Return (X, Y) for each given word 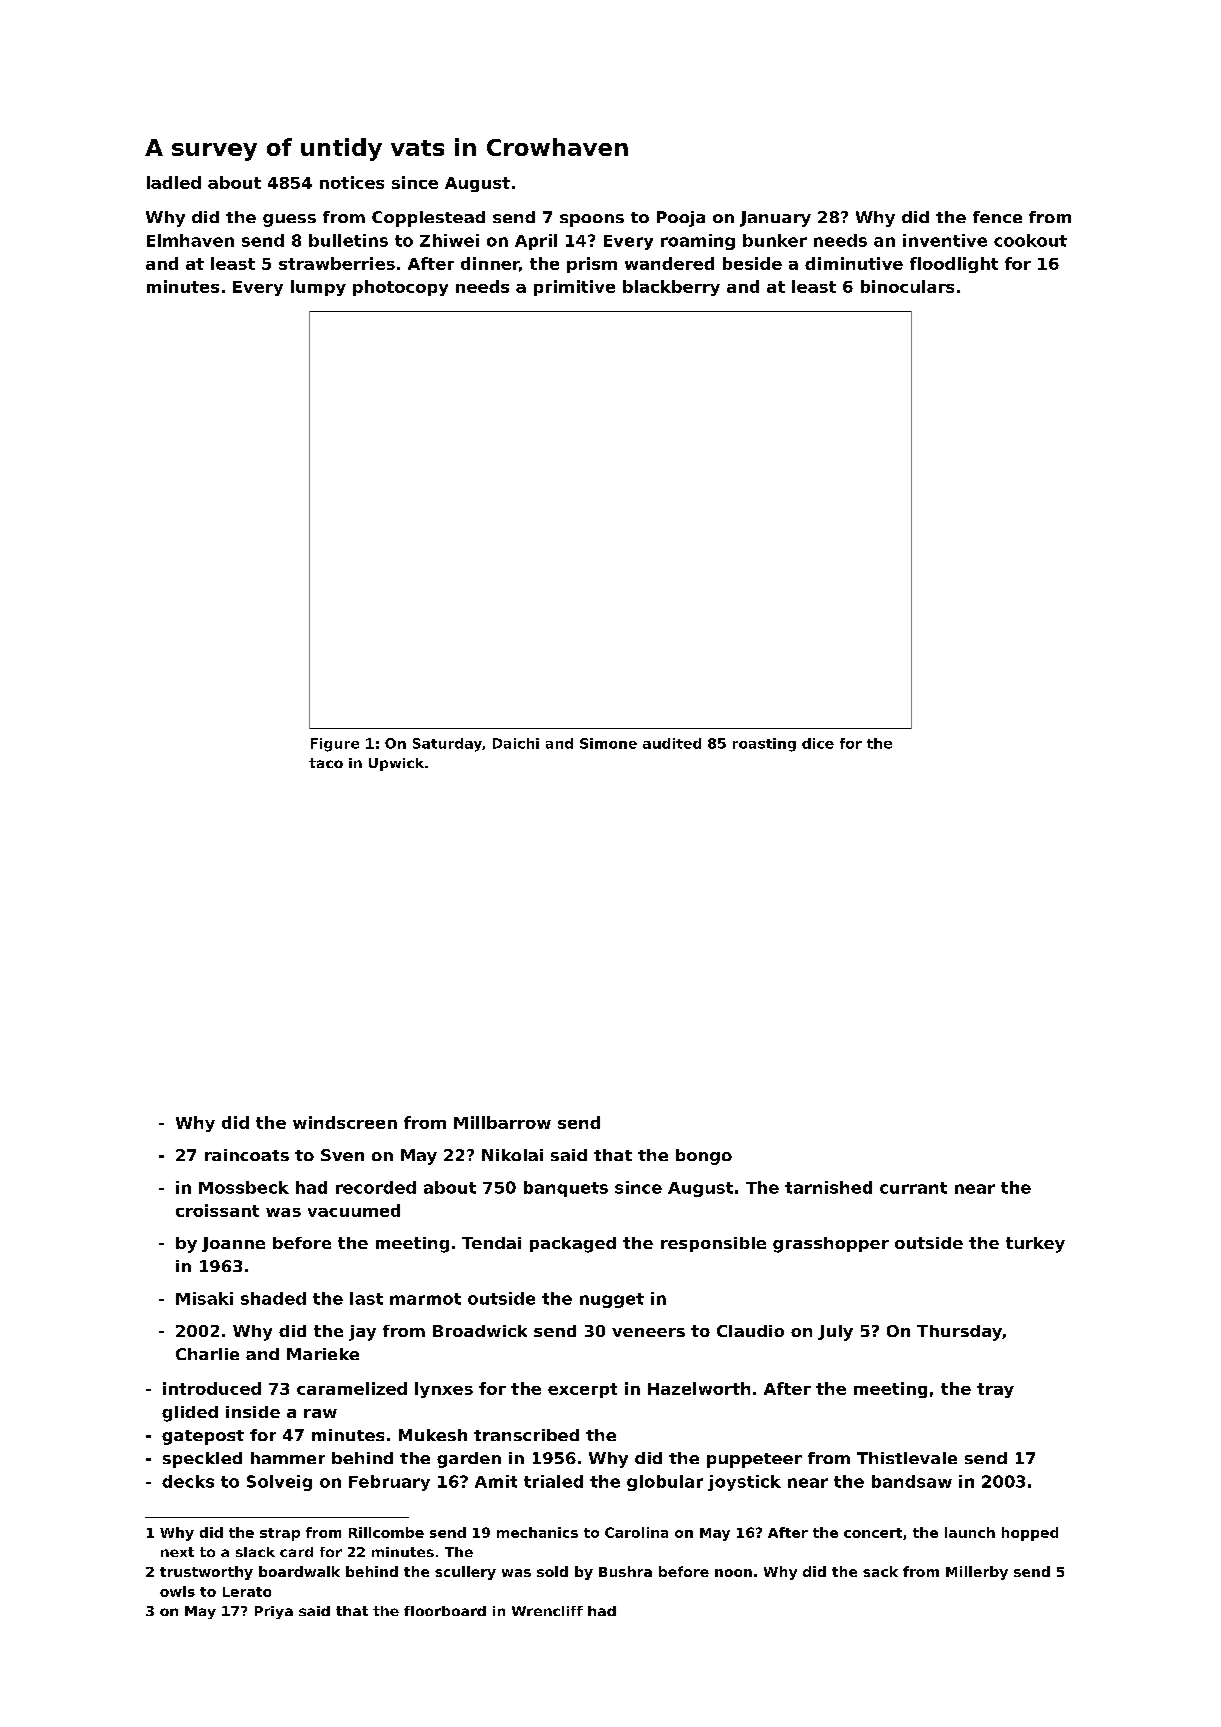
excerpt (582, 1390)
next (177, 1552)
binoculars (907, 286)
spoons (592, 220)
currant (913, 1188)
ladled (174, 182)
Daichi (516, 743)
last (366, 1298)
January (775, 219)
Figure (335, 745)
